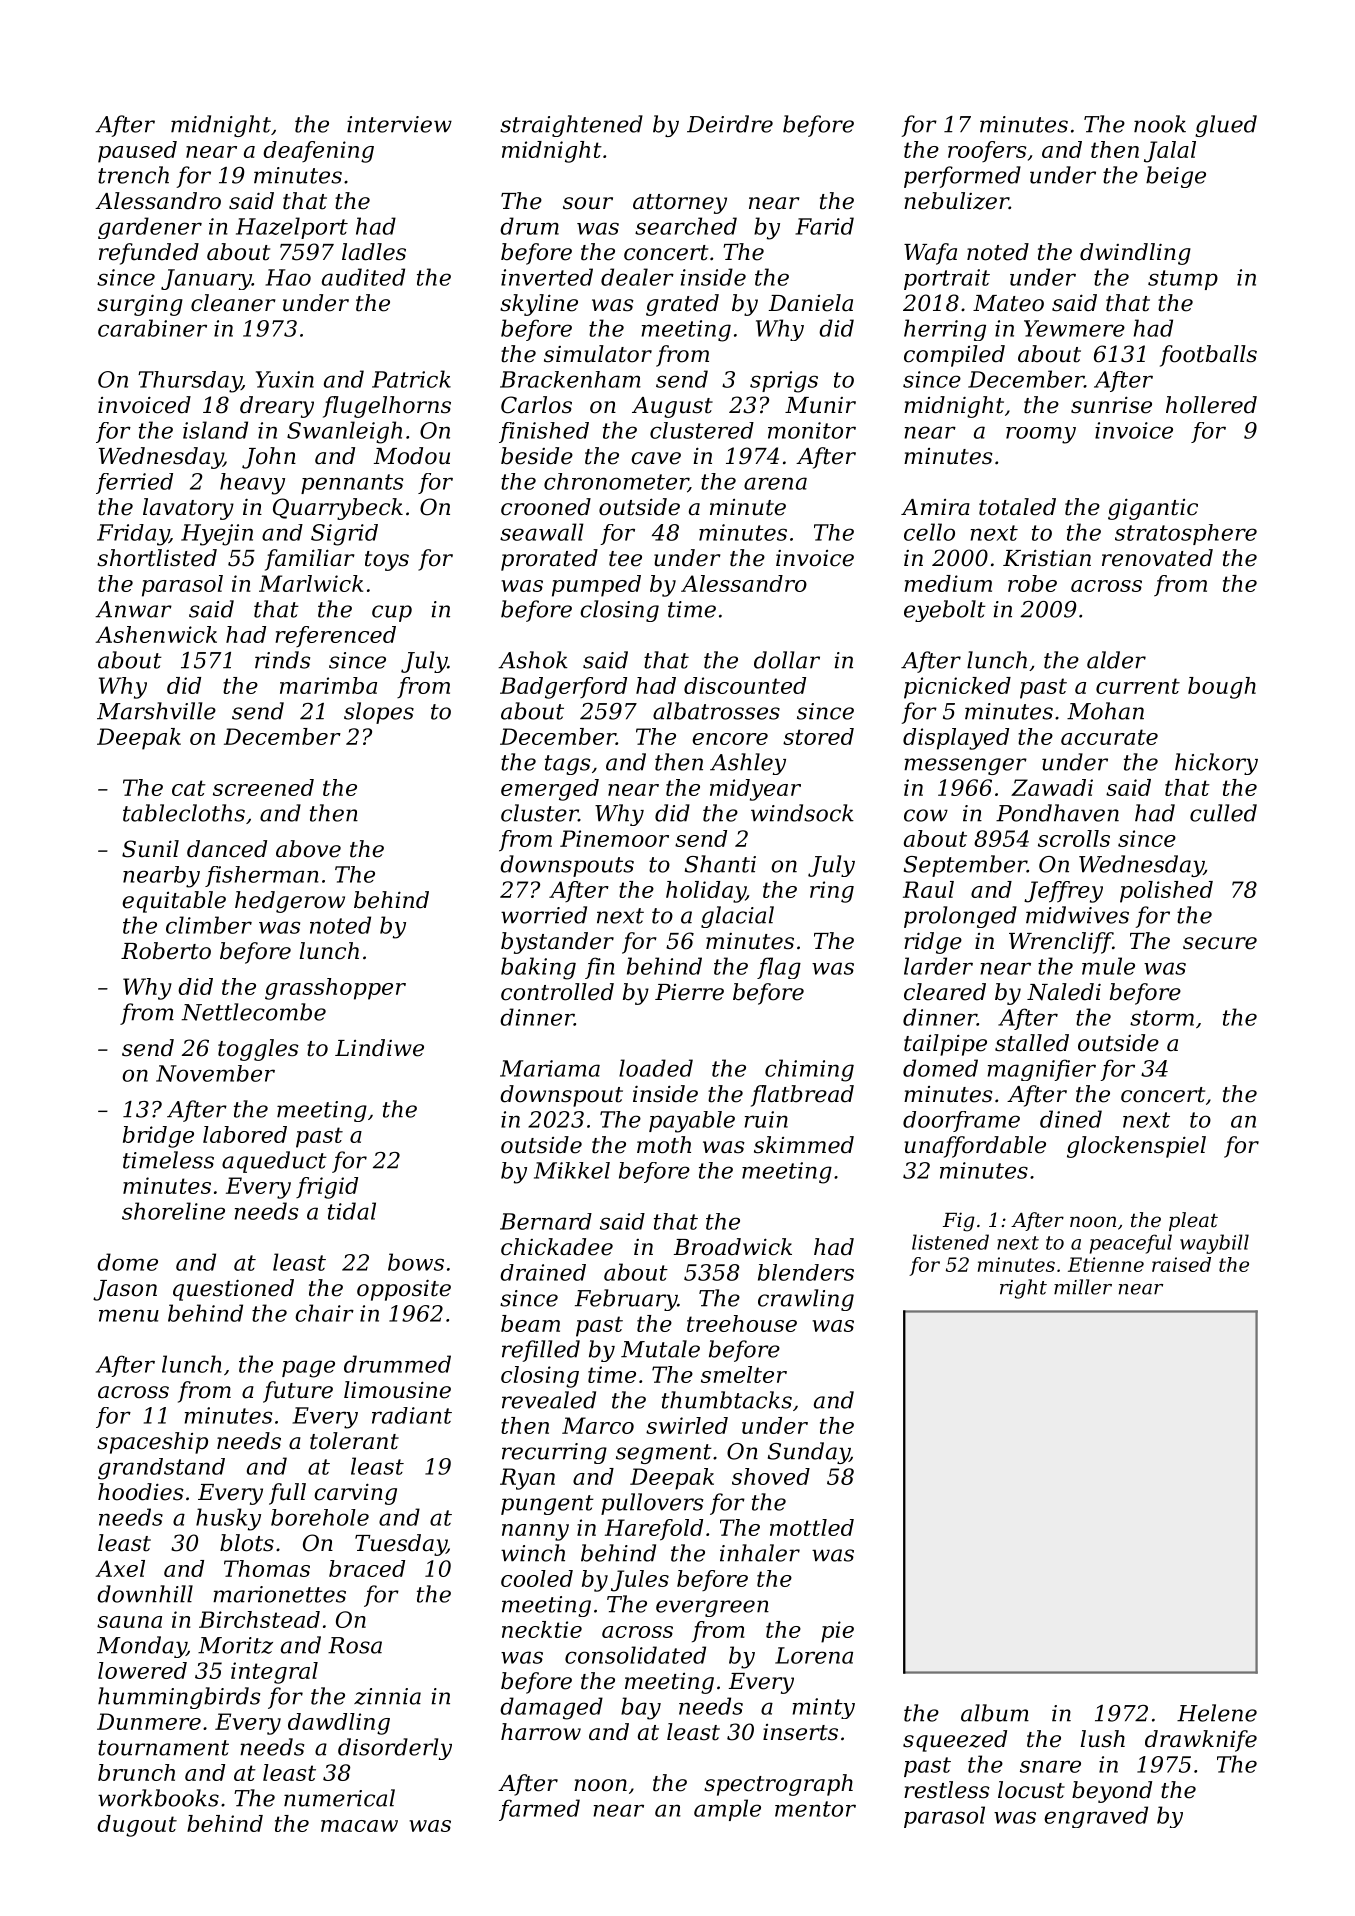  I want to click on raised, so click(1181, 1264).
